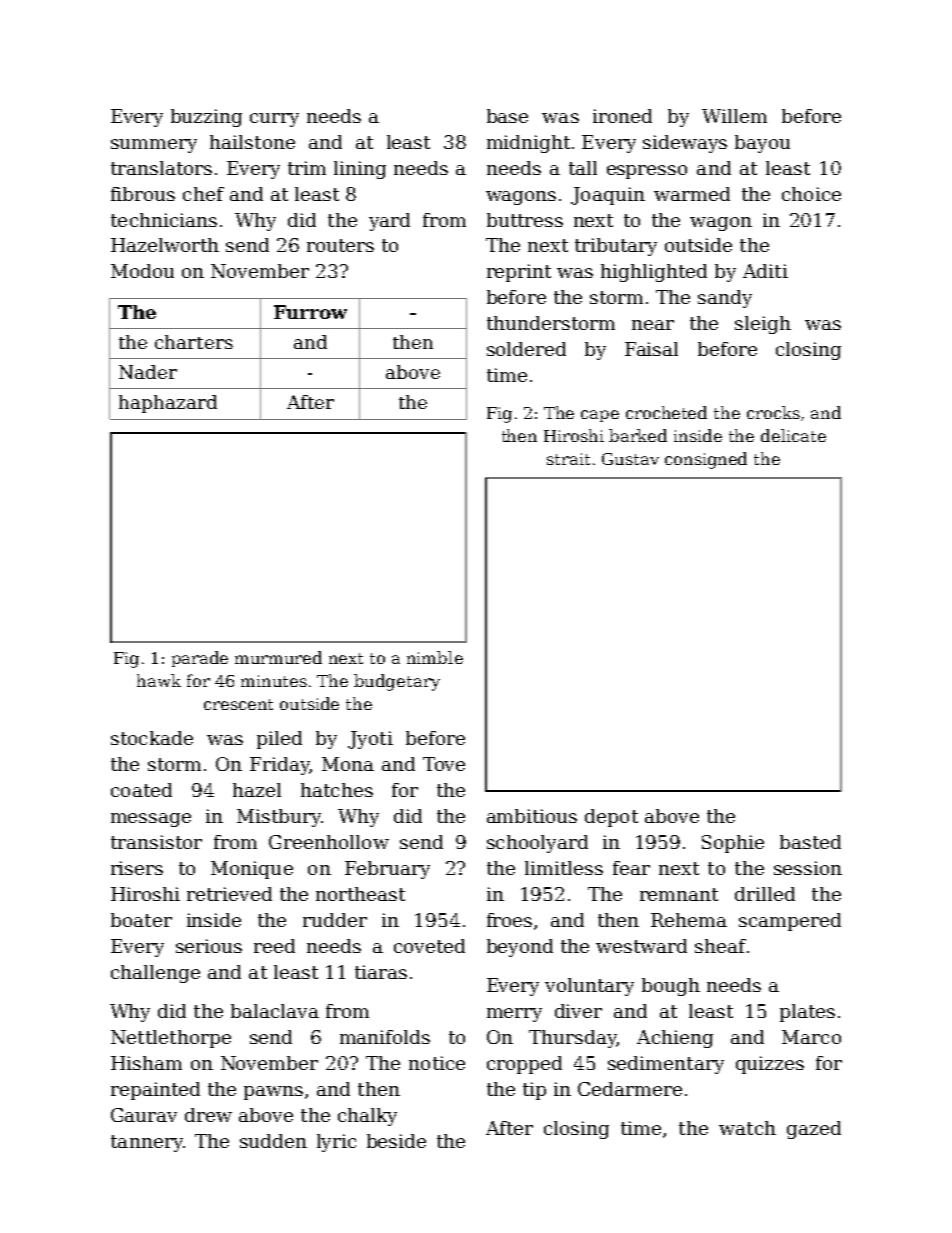 This screenshot has height=1233, width=952. Describe the element at coordinates (435, 657) in the screenshot. I see `nimble` at that location.
